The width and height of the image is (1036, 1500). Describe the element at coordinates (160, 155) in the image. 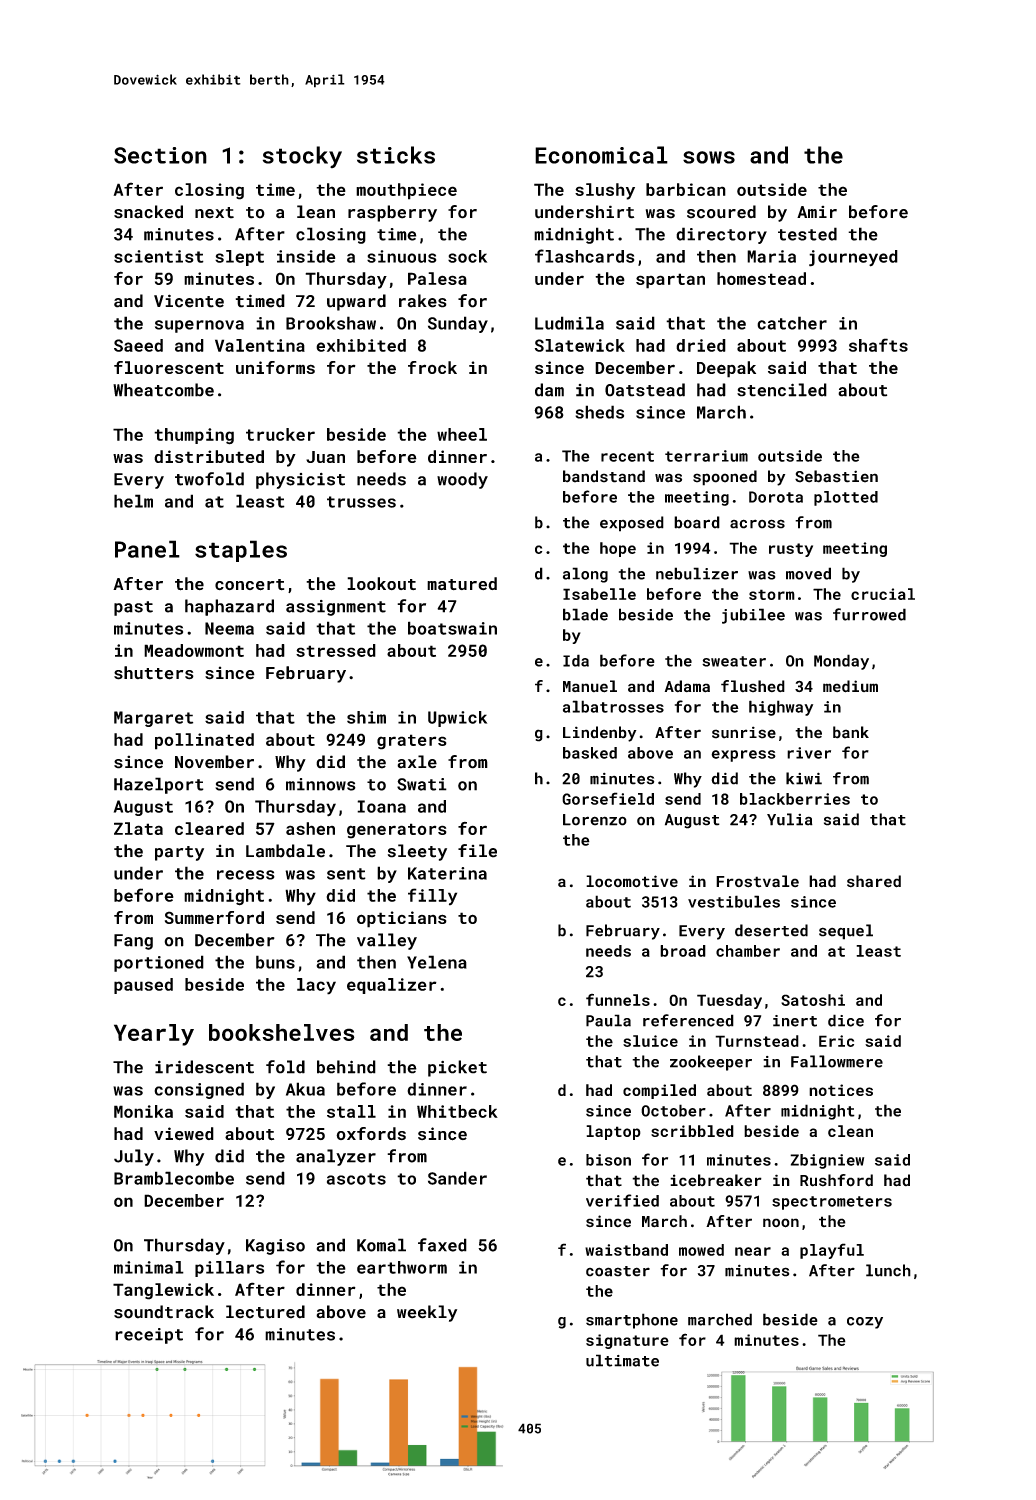

I see `Section` at that location.
